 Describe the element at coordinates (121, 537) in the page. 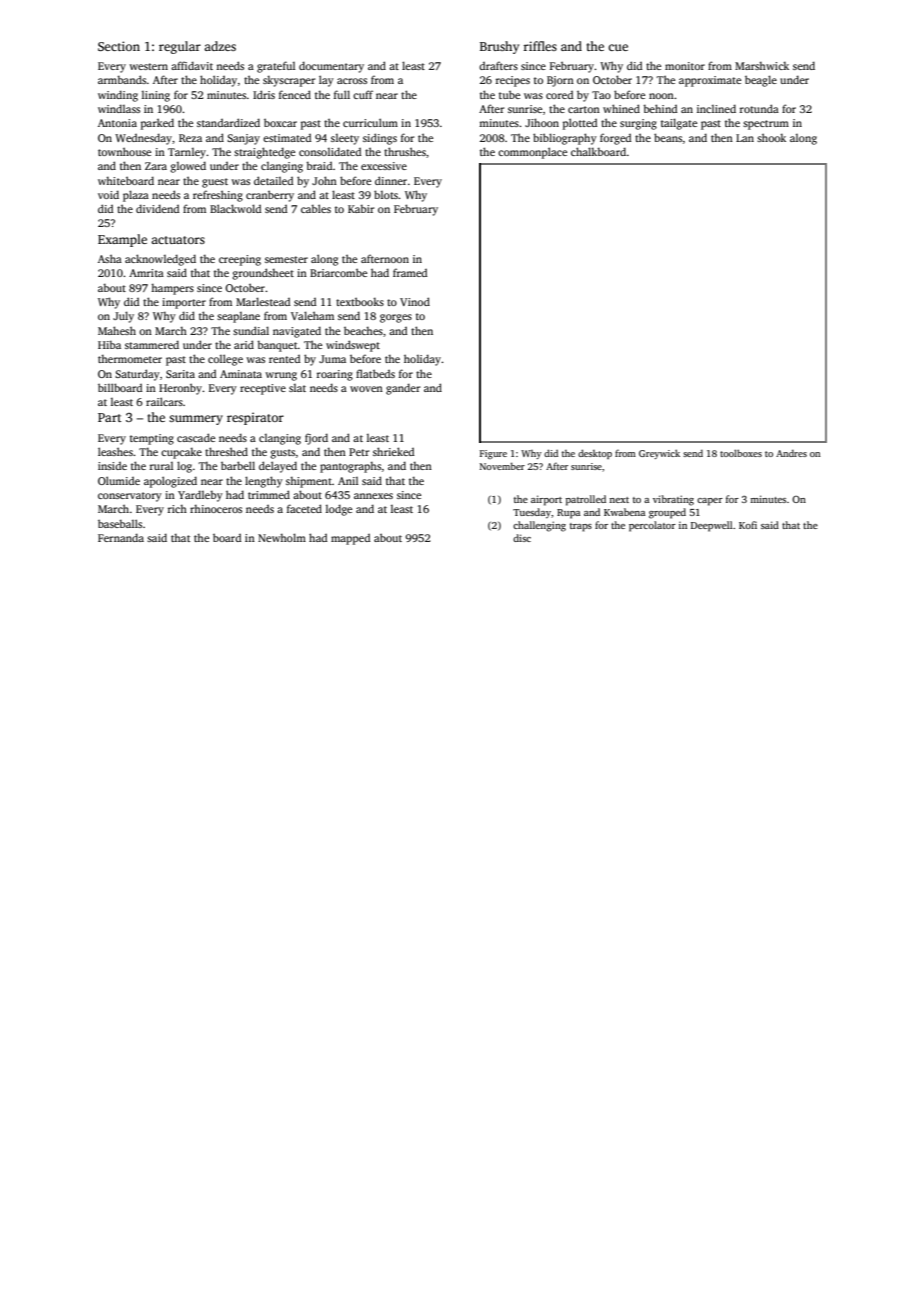

I see `Fernanda` at that location.
